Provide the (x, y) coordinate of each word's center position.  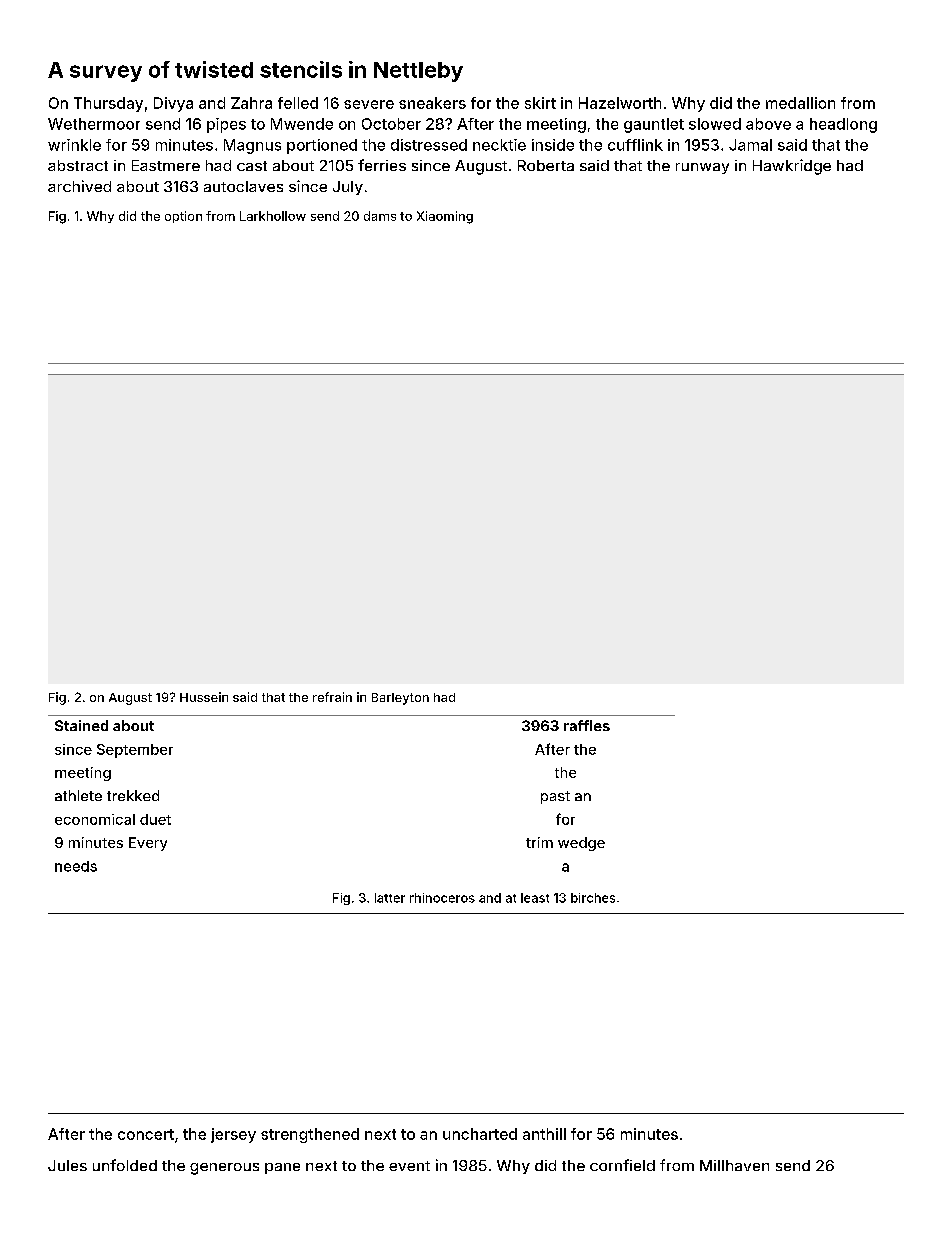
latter (390, 898)
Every (148, 844)
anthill (544, 1134)
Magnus (252, 146)
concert (146, 1134)
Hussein (204, 697)
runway (702, 168)
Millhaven (734, 1165)
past (555, 797)
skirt (540, 103)
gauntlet (654, 125)
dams (380, 216)
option (183, 217)
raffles (587, 725)
